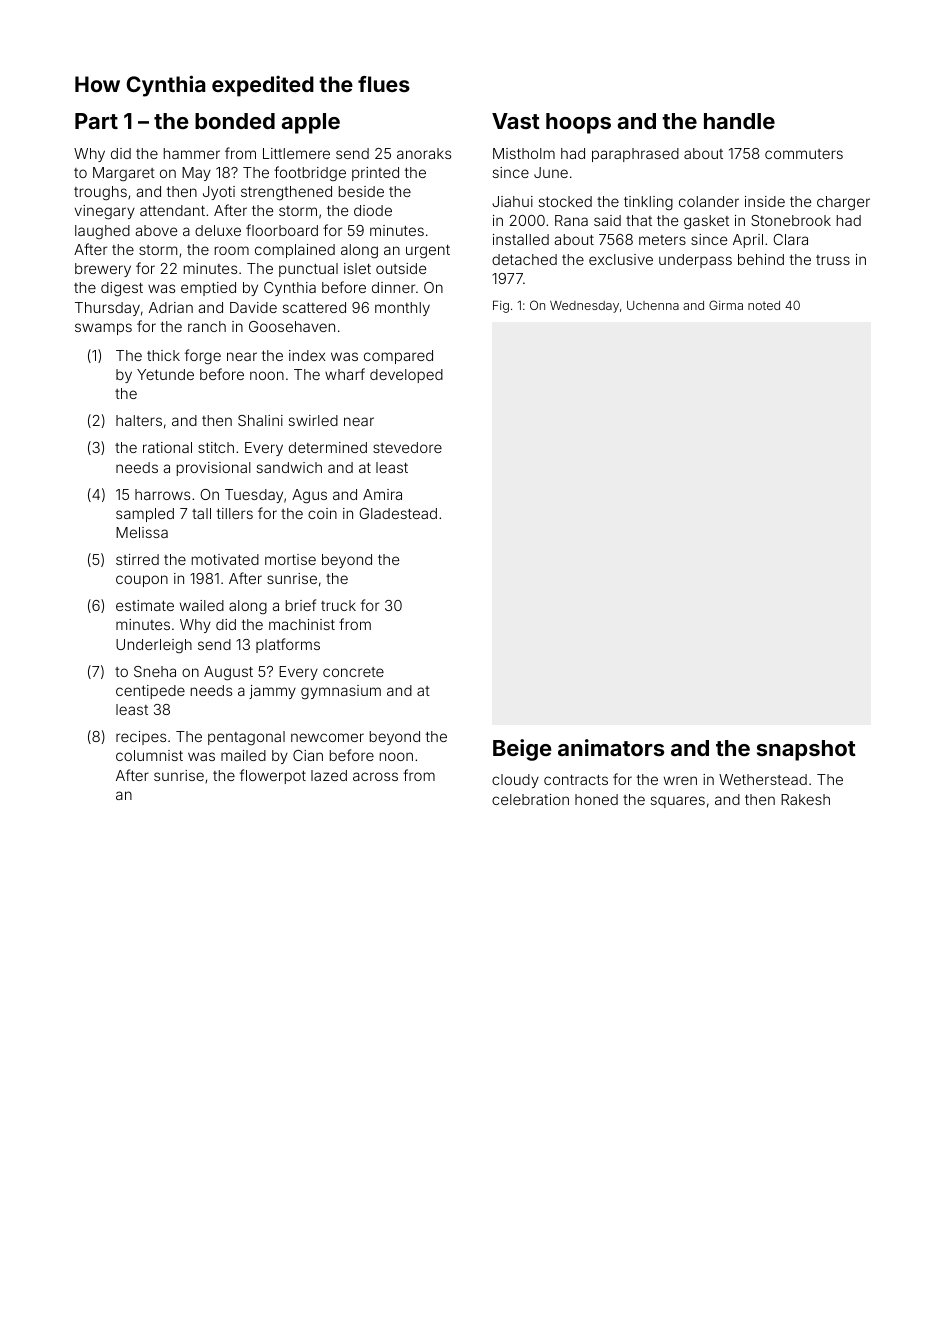 This document has width=945, height=1343. What do you see at coordinates (639, 220) in the document?
I see `that` at bounding box center [639, 220].
